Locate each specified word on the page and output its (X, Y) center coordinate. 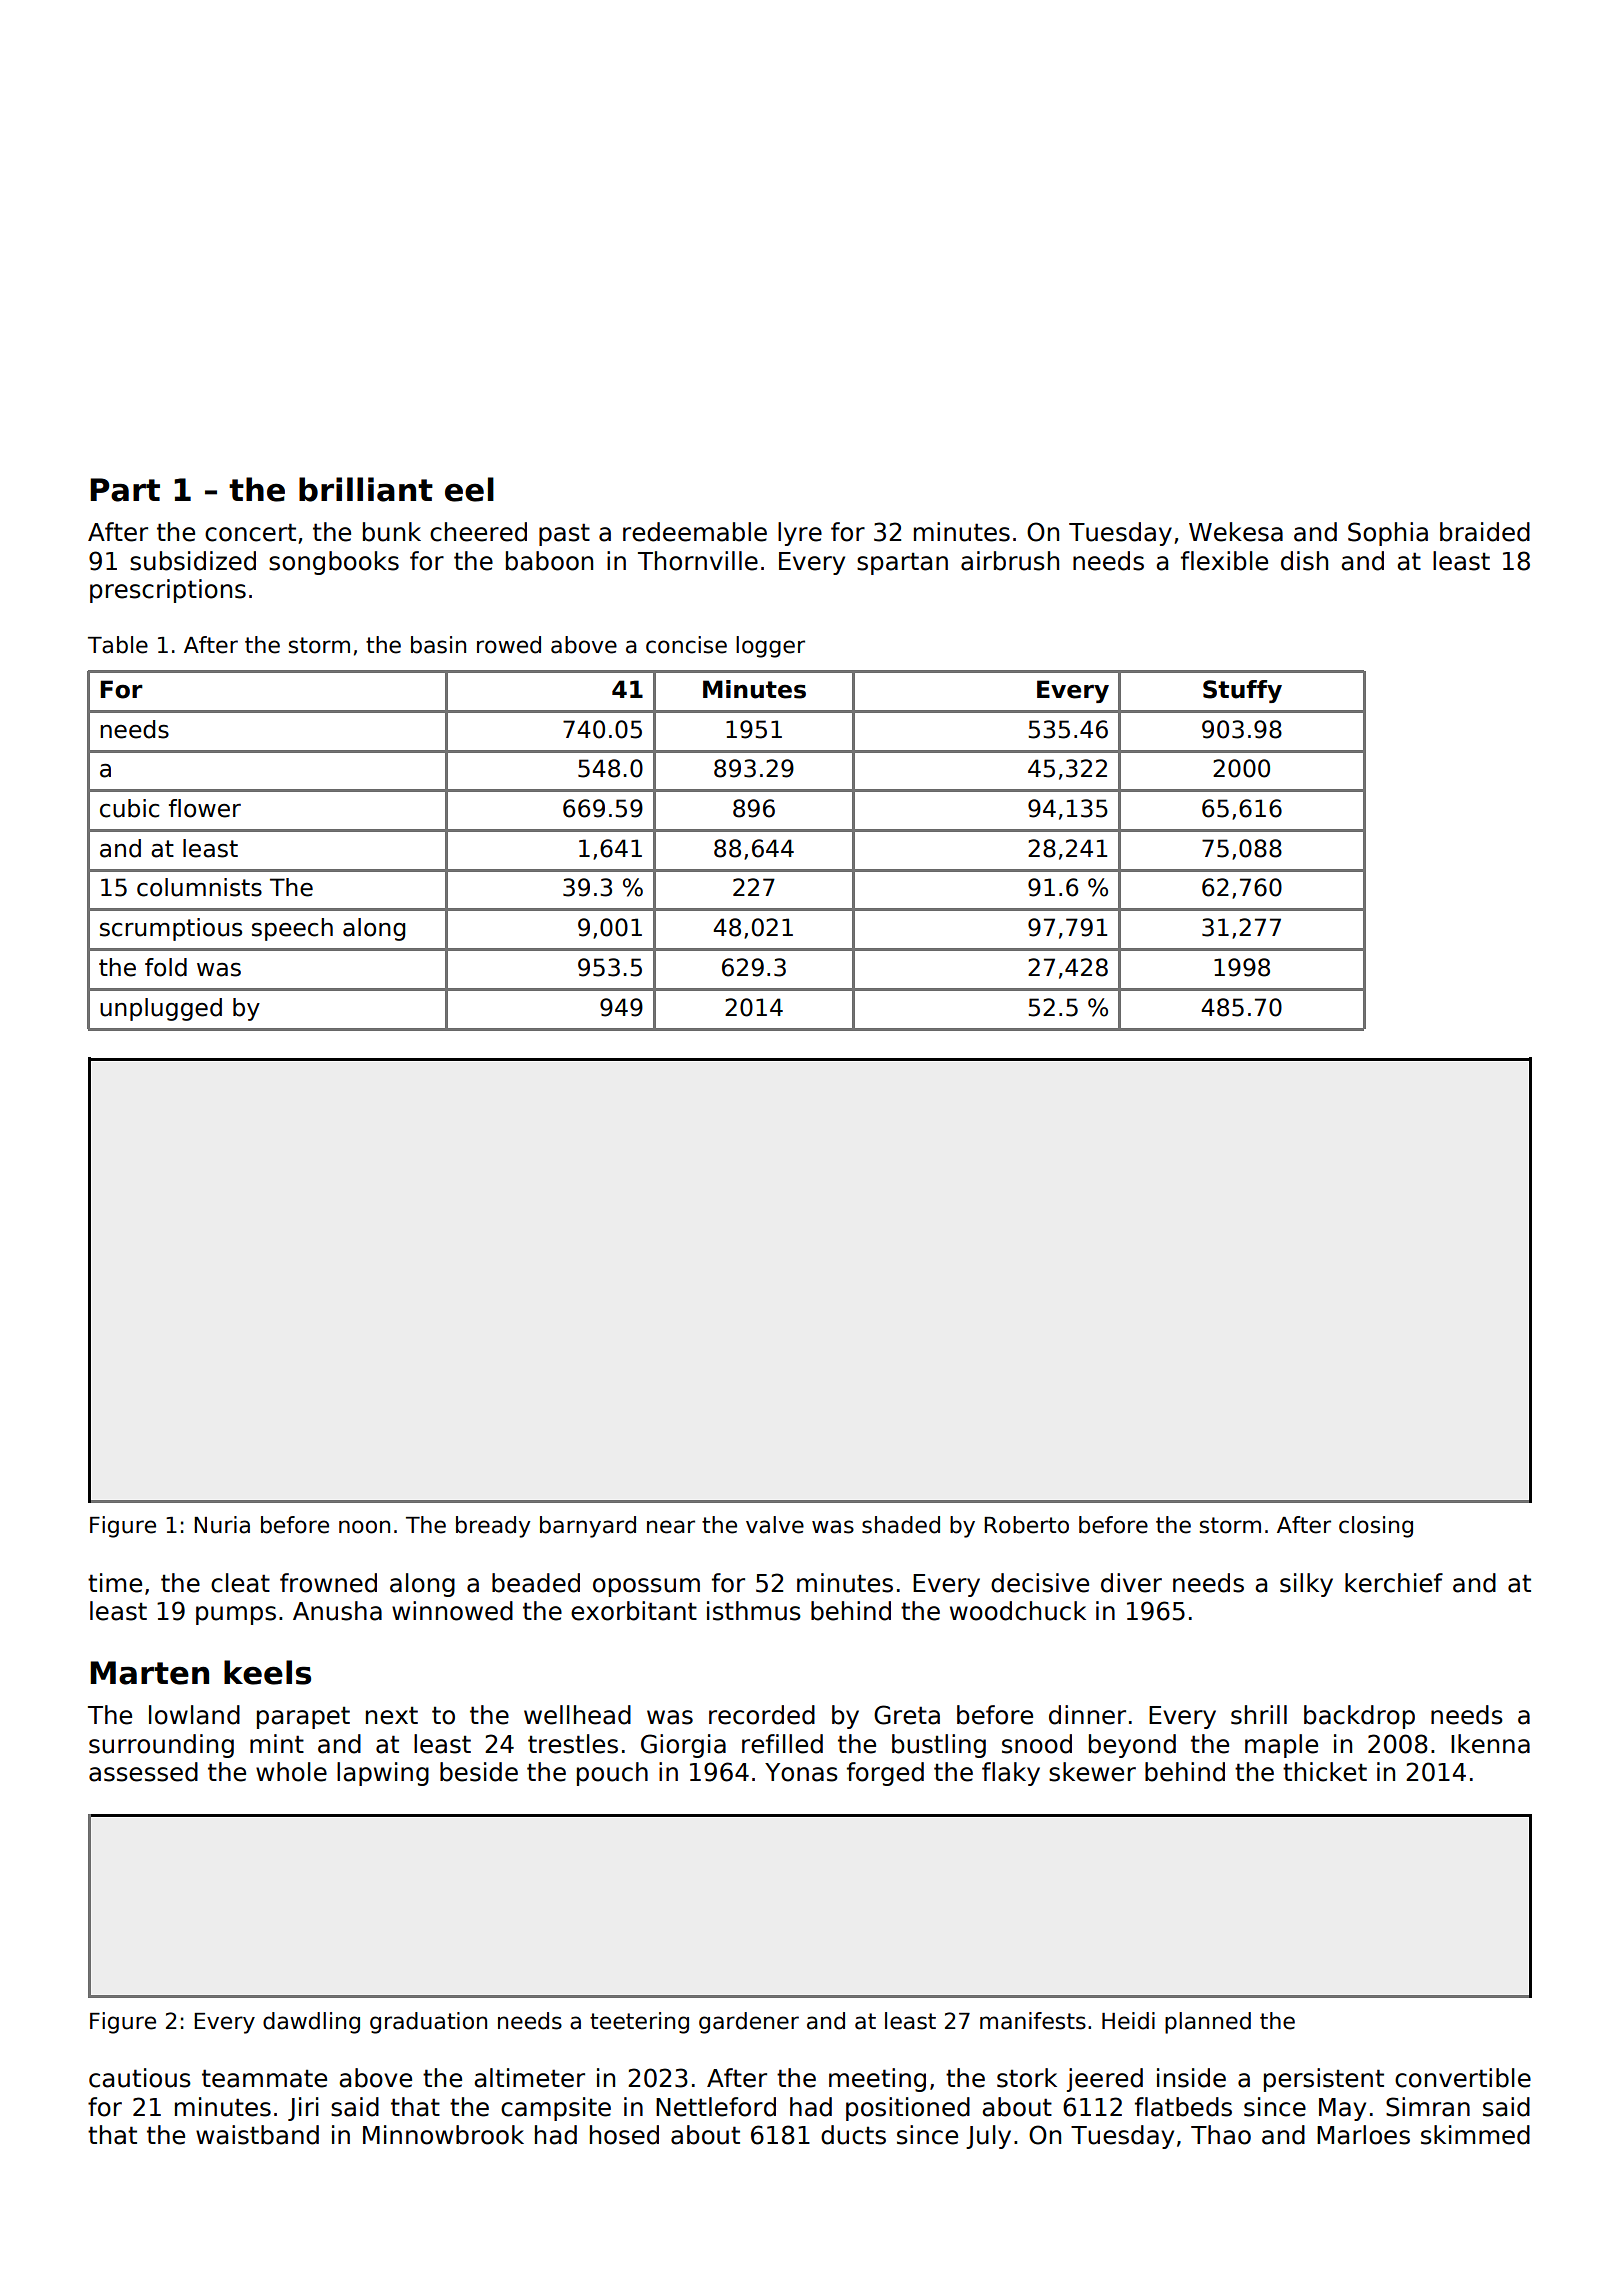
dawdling (311, 2023)
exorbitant (634, 1611)
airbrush (1010, 561)
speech (292, 929)
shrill (1259, 1715)
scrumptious (171, 929)
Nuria (222, 1525)
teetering (639, 2023)
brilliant (366, 489)
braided (1485, 532)
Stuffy (1242, 691)
